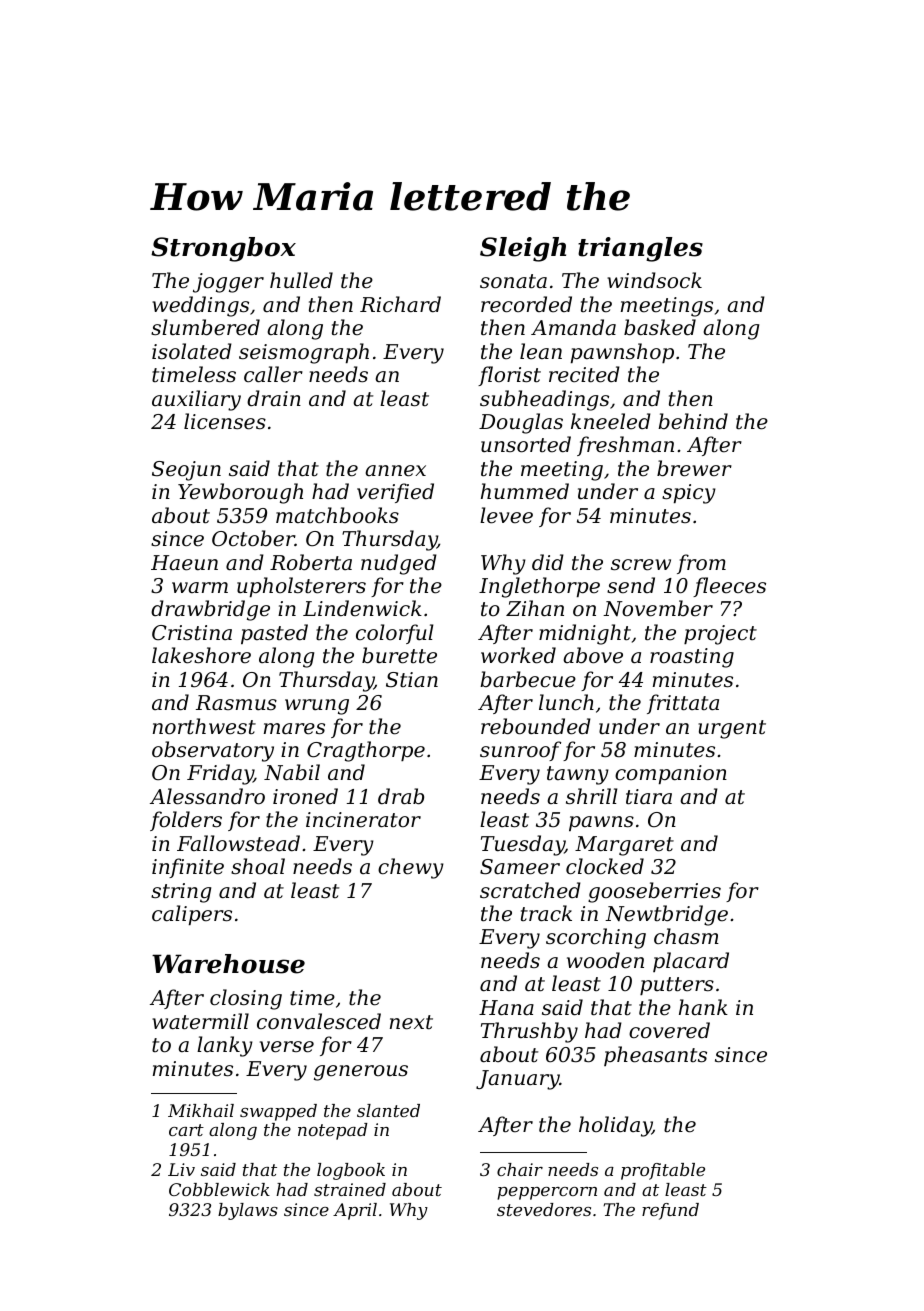  What do you see at coordinates (663, 1171) in the screenshot?
I see `profitable` at bounding box center [663, 1171].
